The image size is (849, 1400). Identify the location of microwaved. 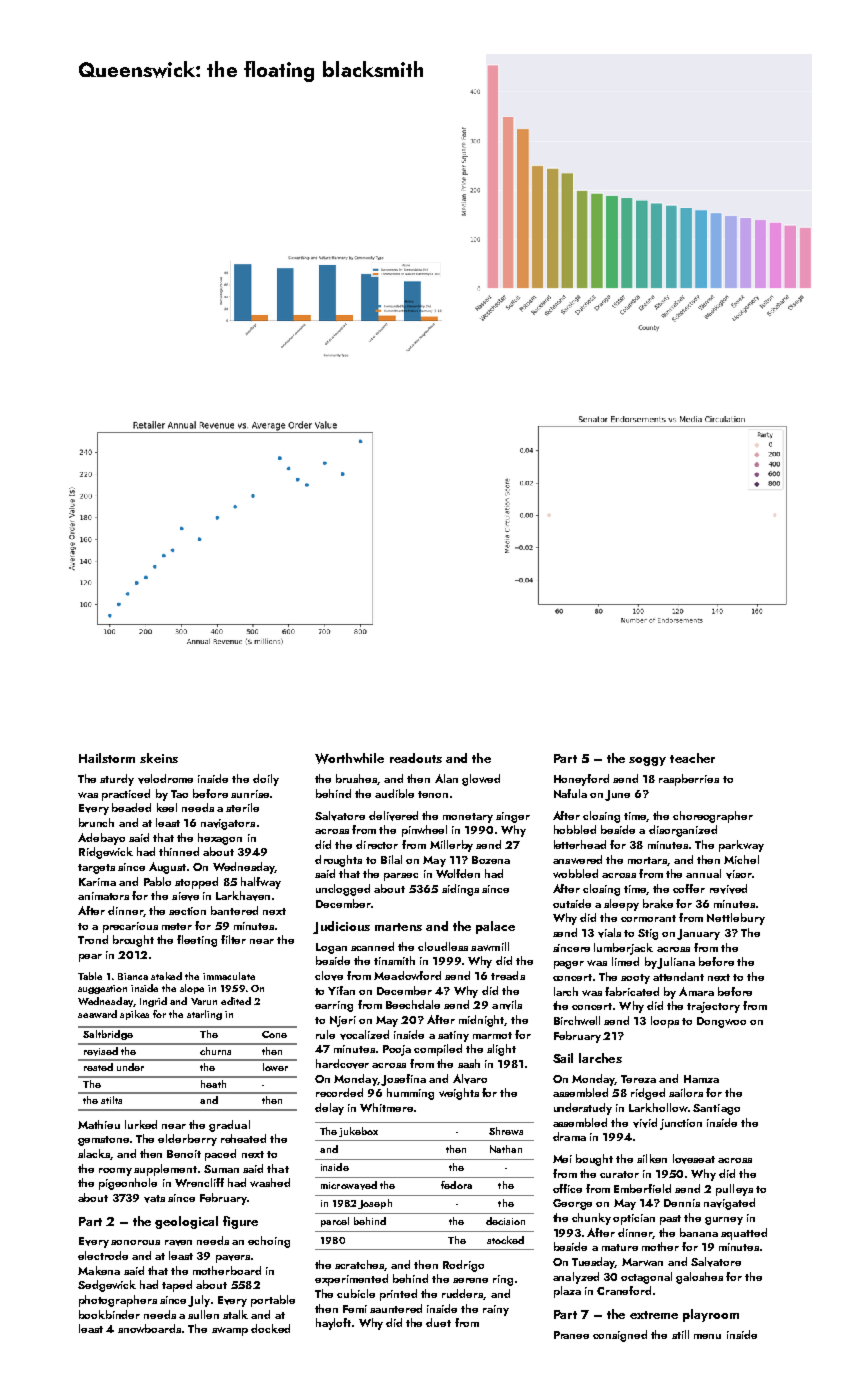
(349, 1185).
